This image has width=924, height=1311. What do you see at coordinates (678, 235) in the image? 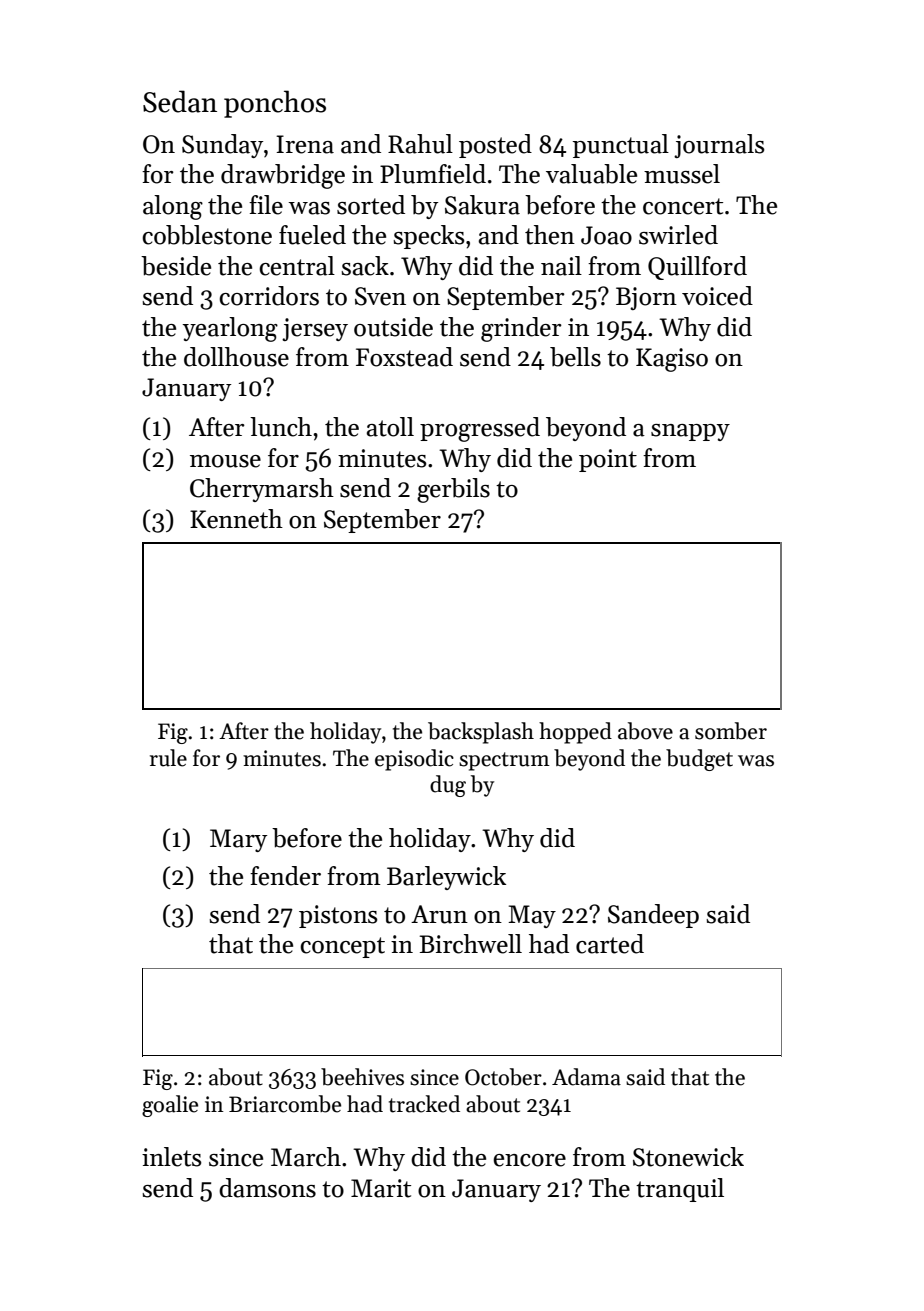
I see `swirled` at bounding box center [678, 235].
